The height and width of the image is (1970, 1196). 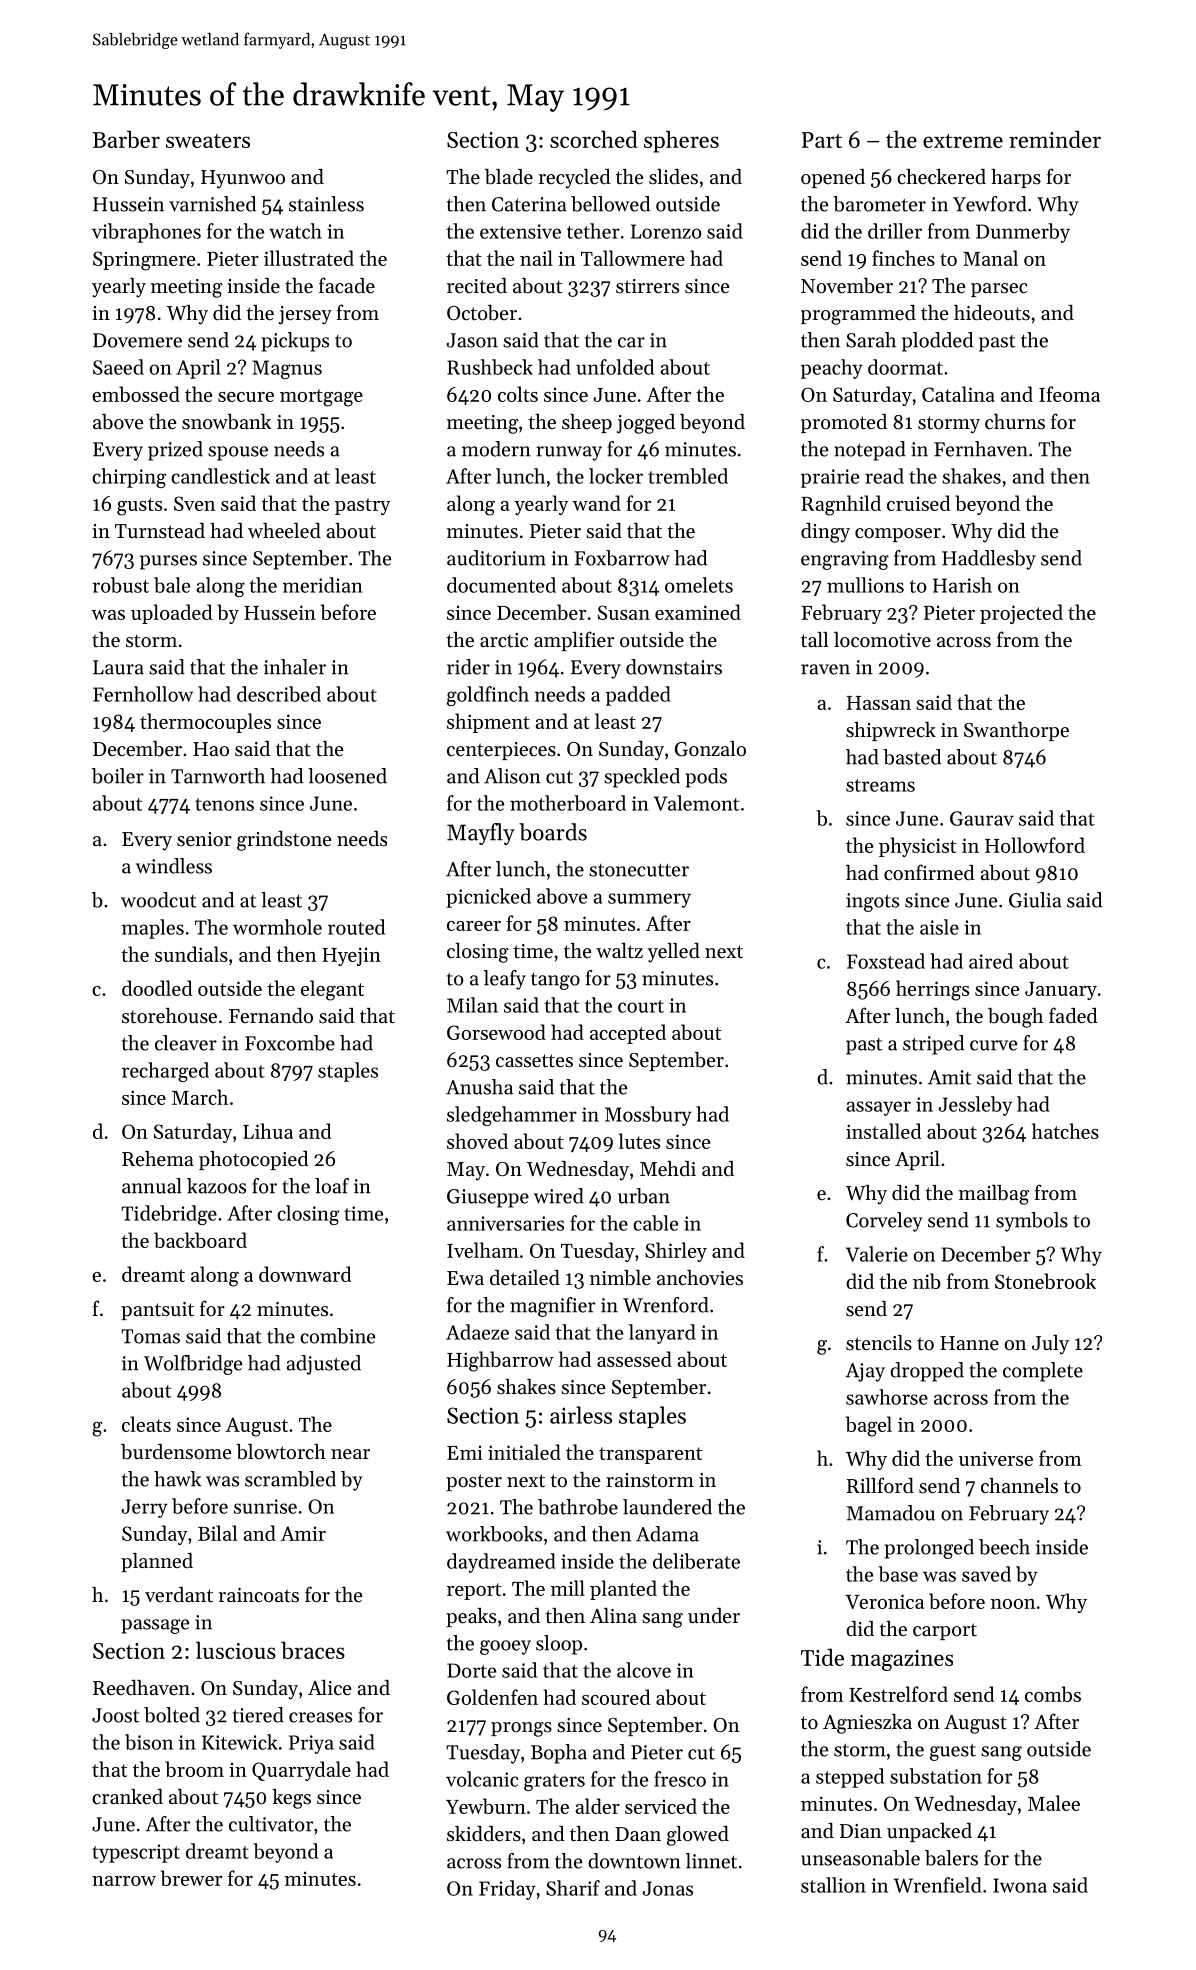 What do you see at coordinates (243, 179) in the image?
I see `Hyunwoo` at bounding box center [243, 179].
